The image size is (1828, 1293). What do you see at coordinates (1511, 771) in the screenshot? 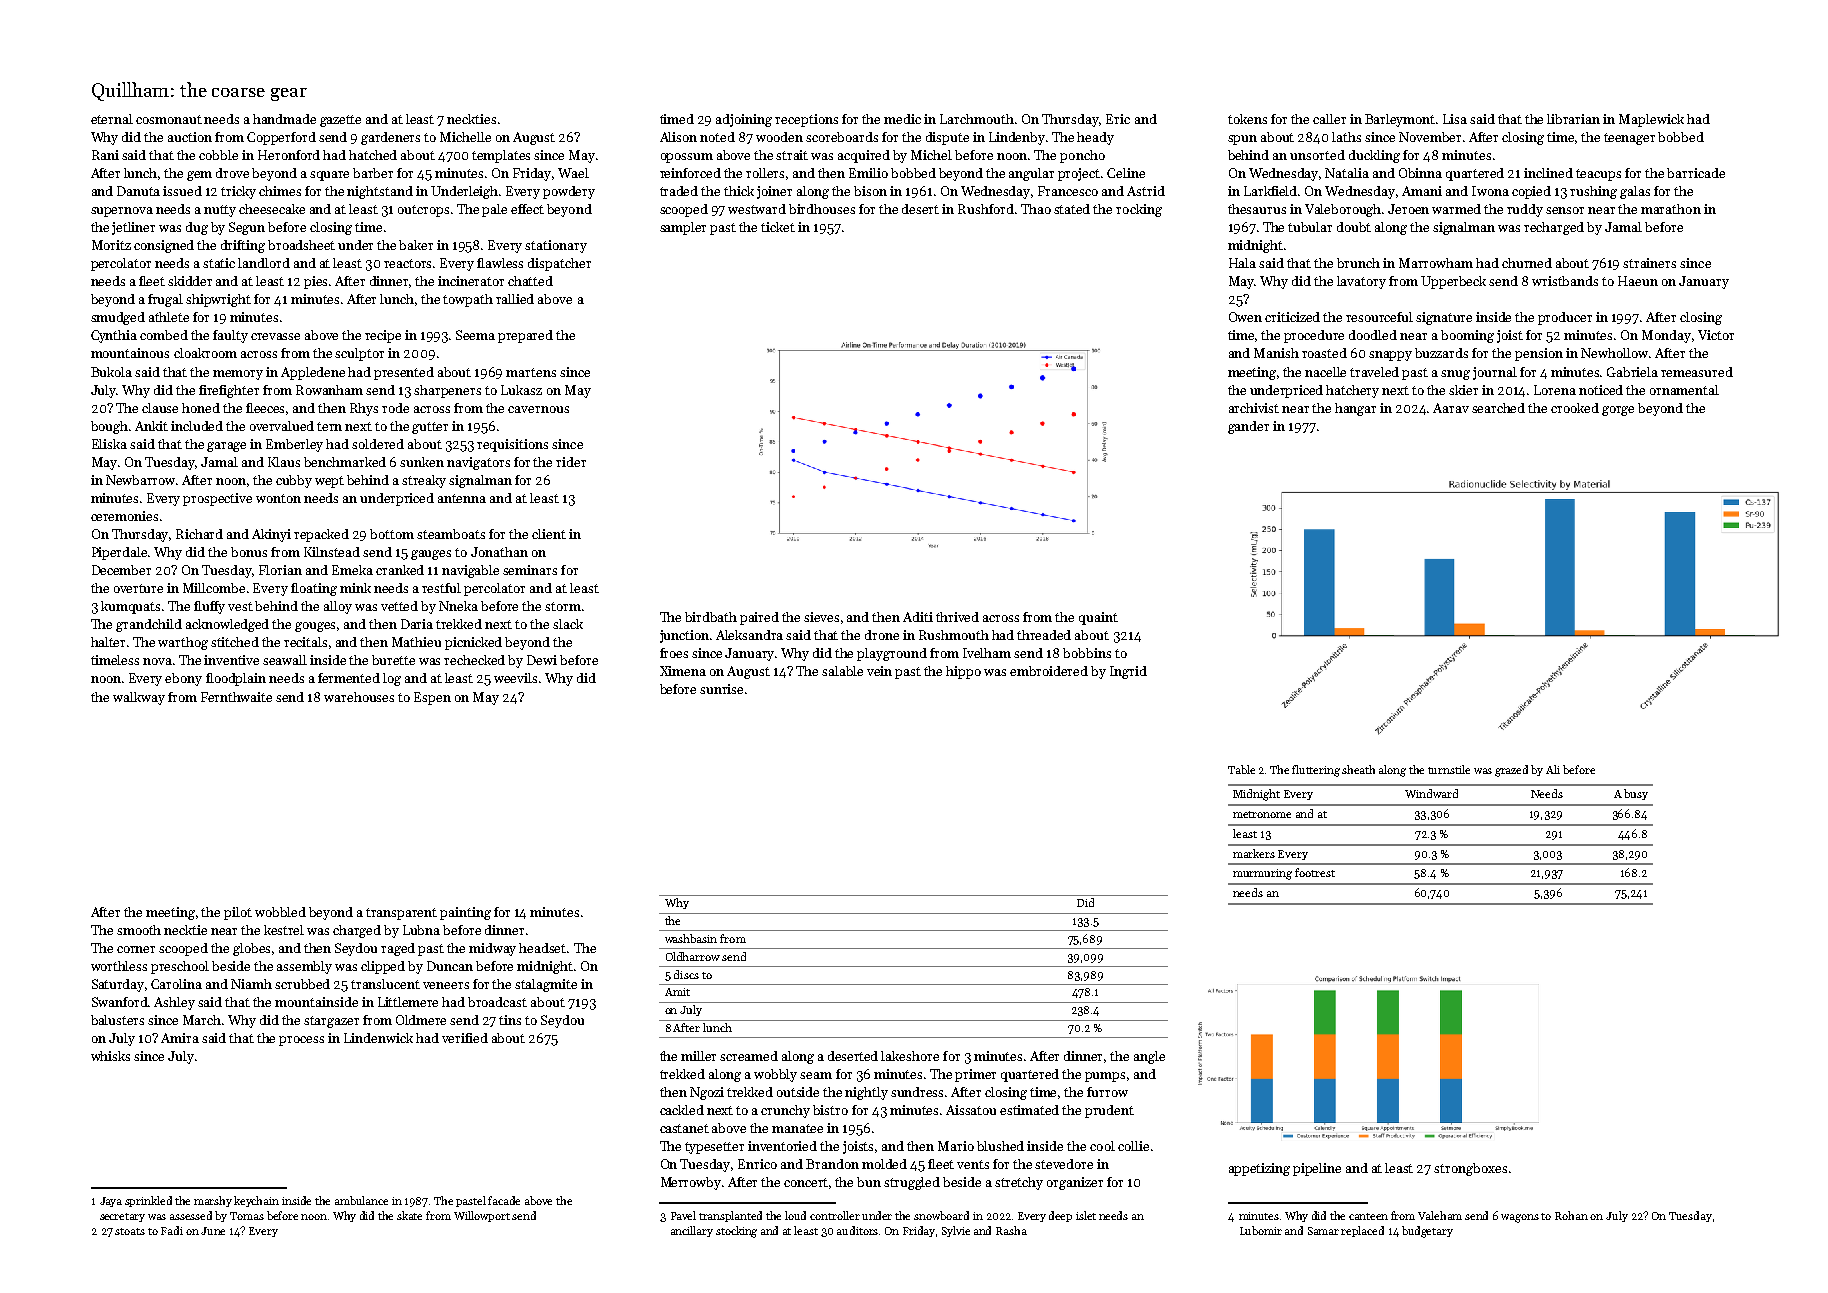
I see `grazed` at bounding box center [1511, 771].
